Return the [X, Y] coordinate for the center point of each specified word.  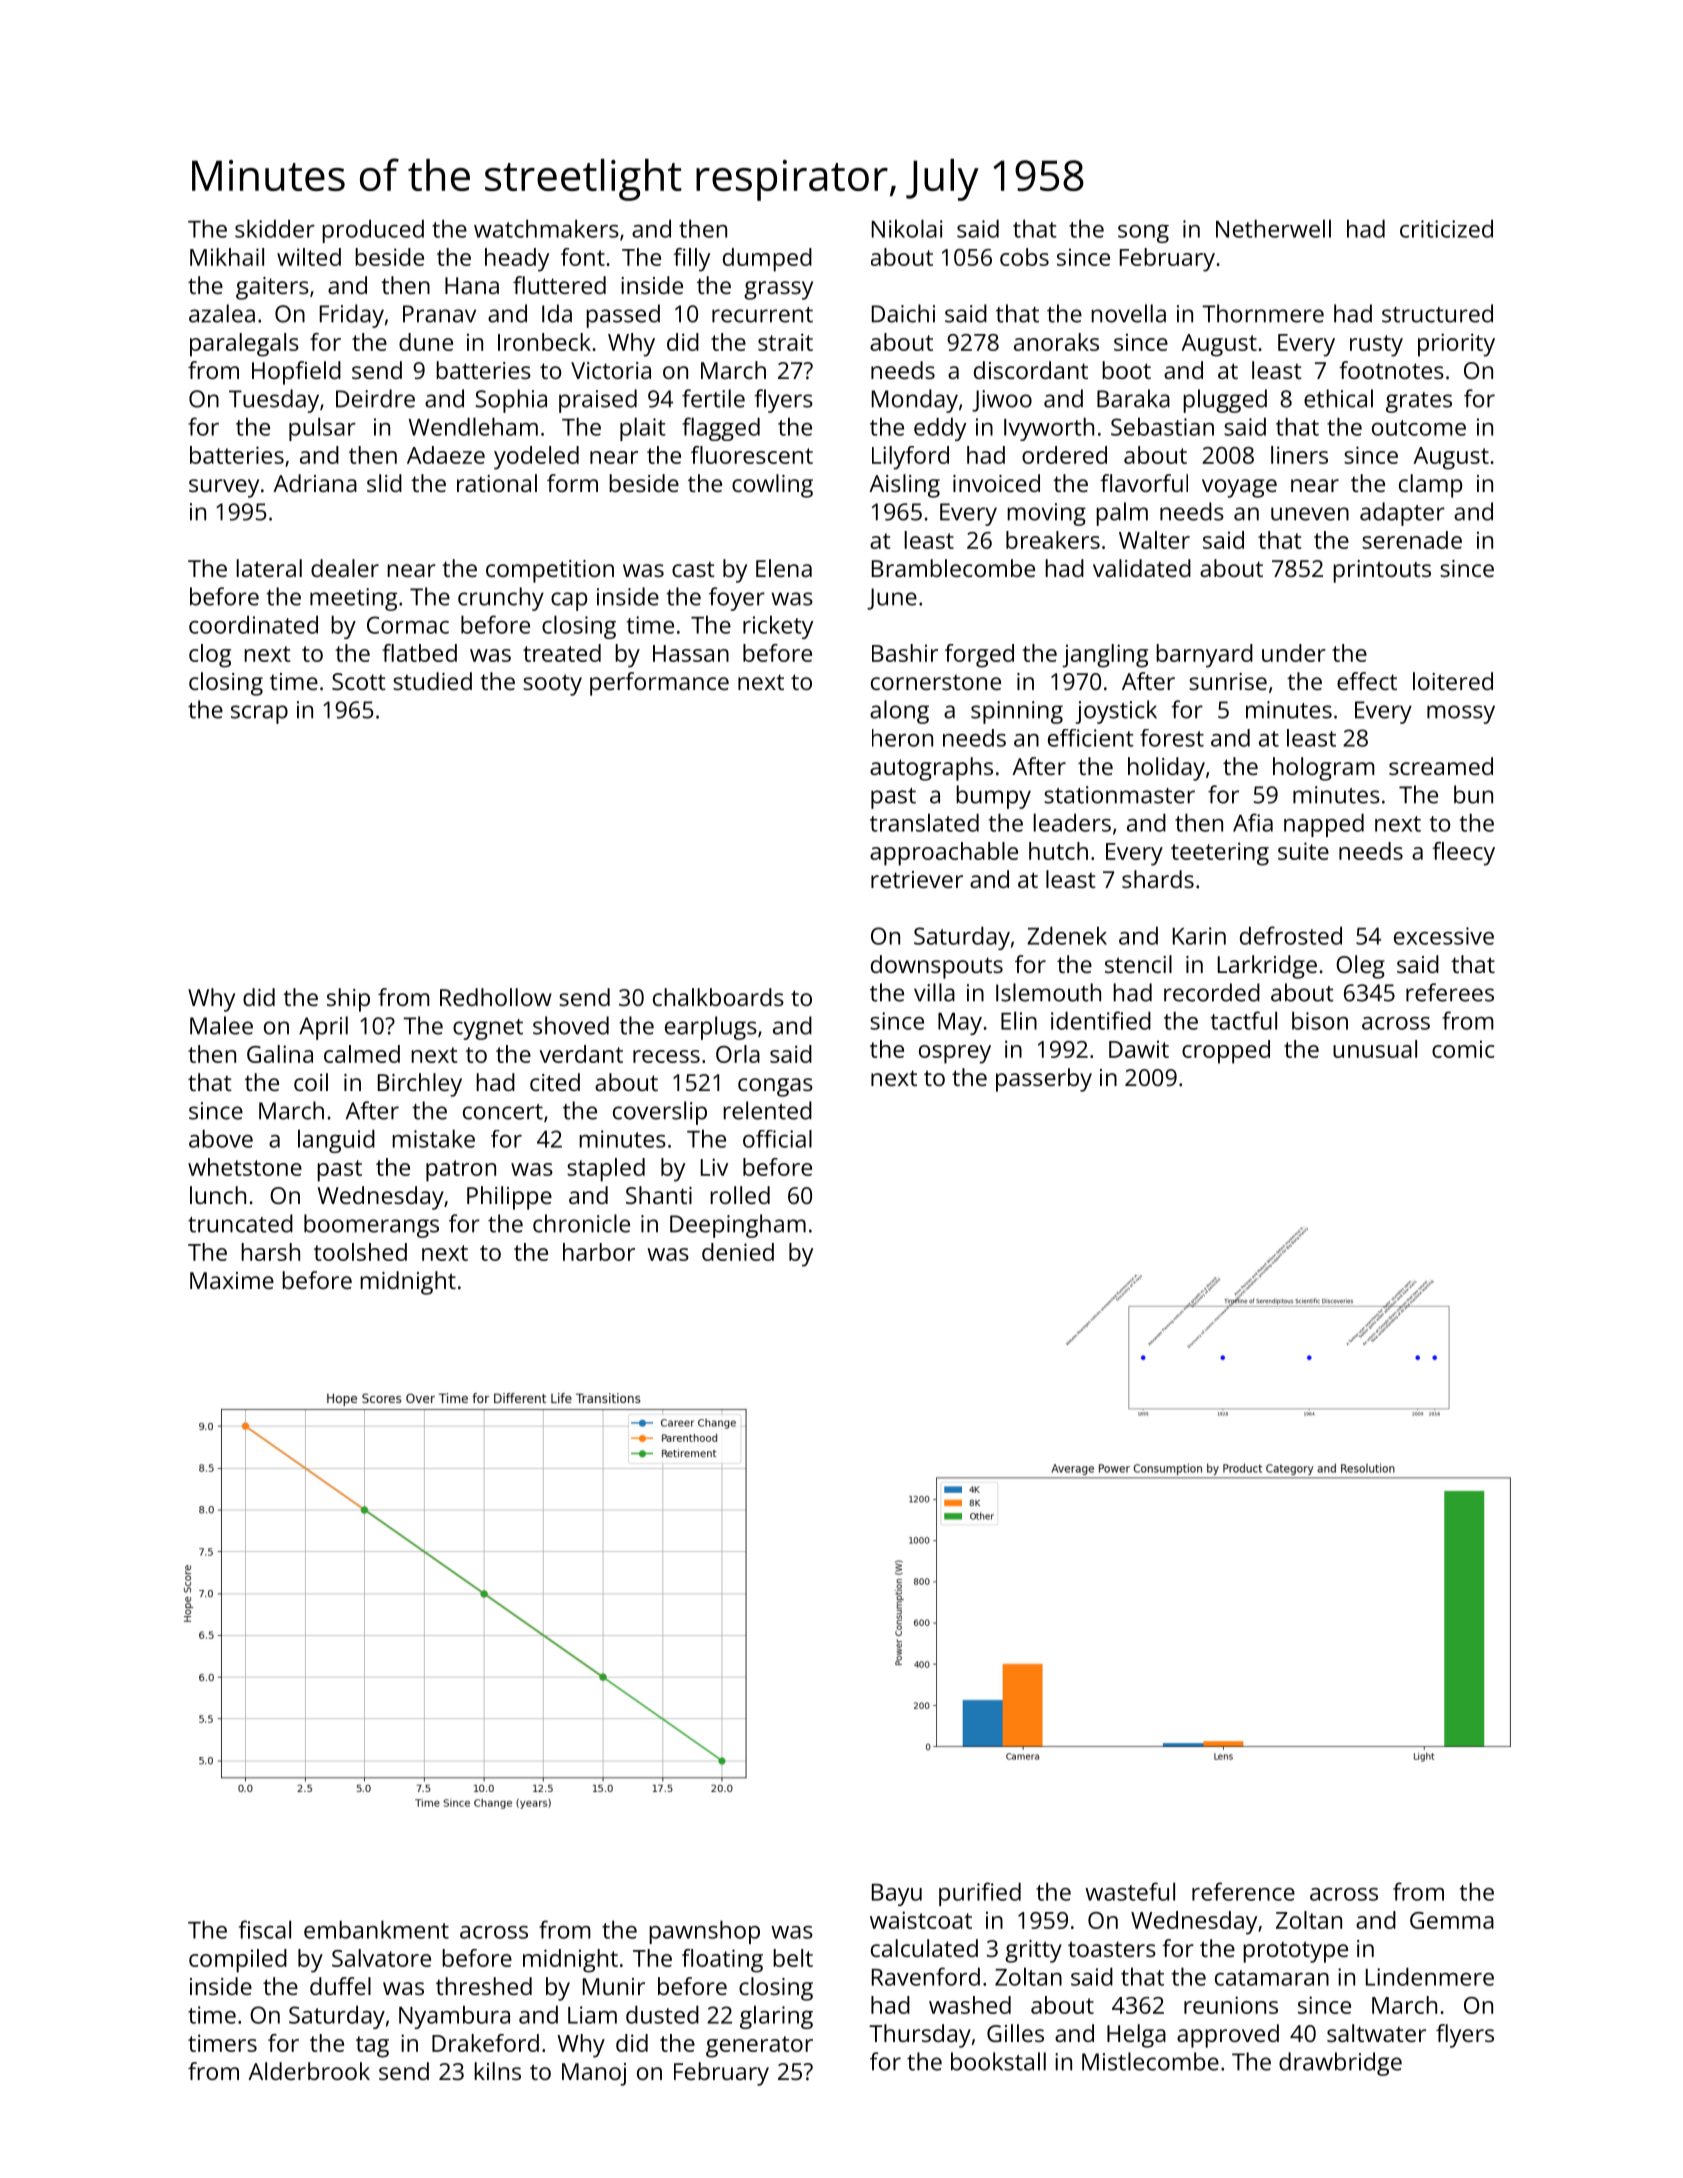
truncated [240, 1223]
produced [373, 231]
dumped [767, 260]
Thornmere [1263, 313]
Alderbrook [309, 2071]
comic [1463, 1049]
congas [775, 1087]
